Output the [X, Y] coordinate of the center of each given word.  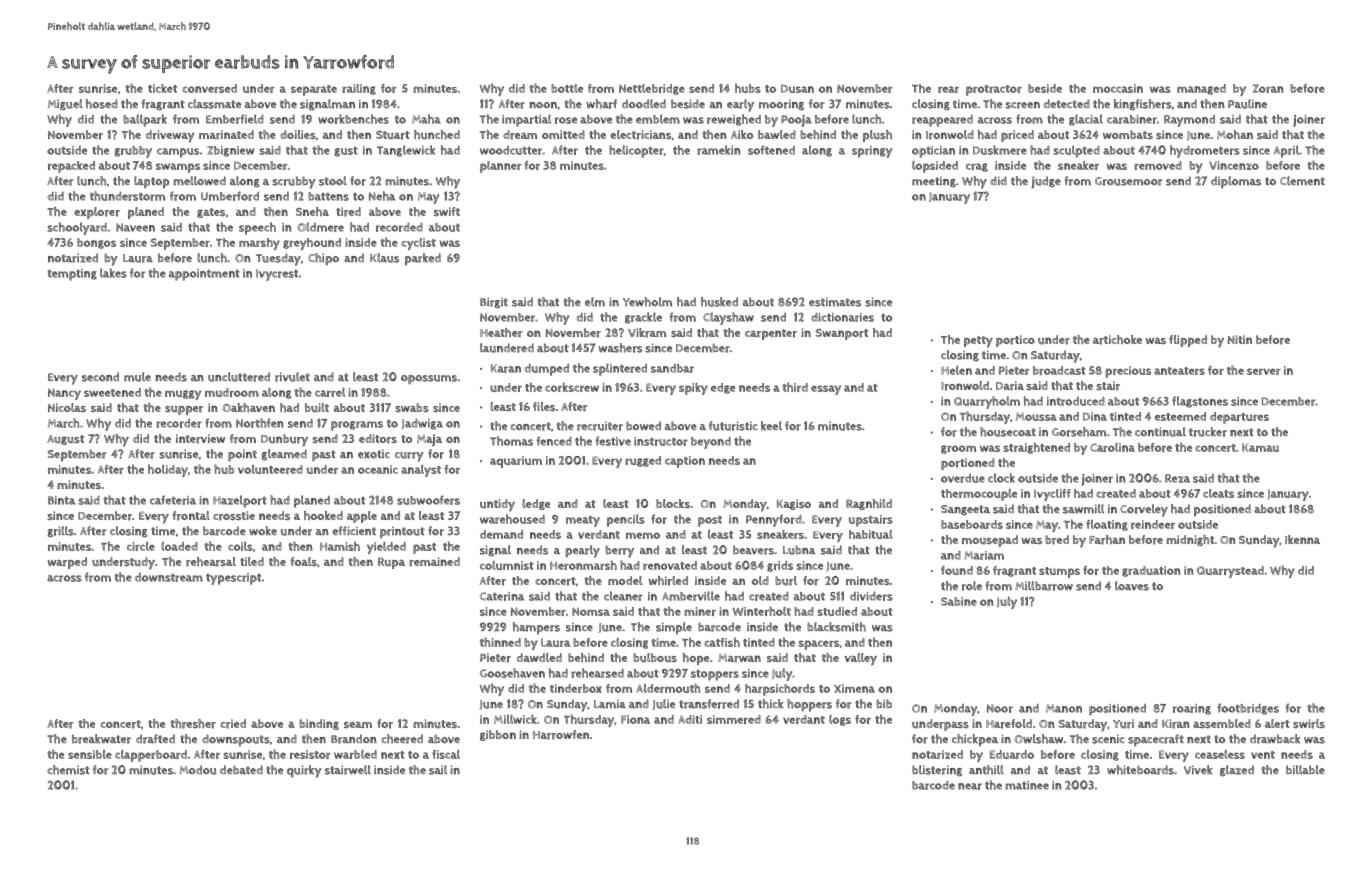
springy [872, 152]
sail [438, 770]
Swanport [842, 334]
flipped [1188, 341]
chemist [68, 770]
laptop [151, 182]
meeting [934, 182]
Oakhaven [248, 407]
